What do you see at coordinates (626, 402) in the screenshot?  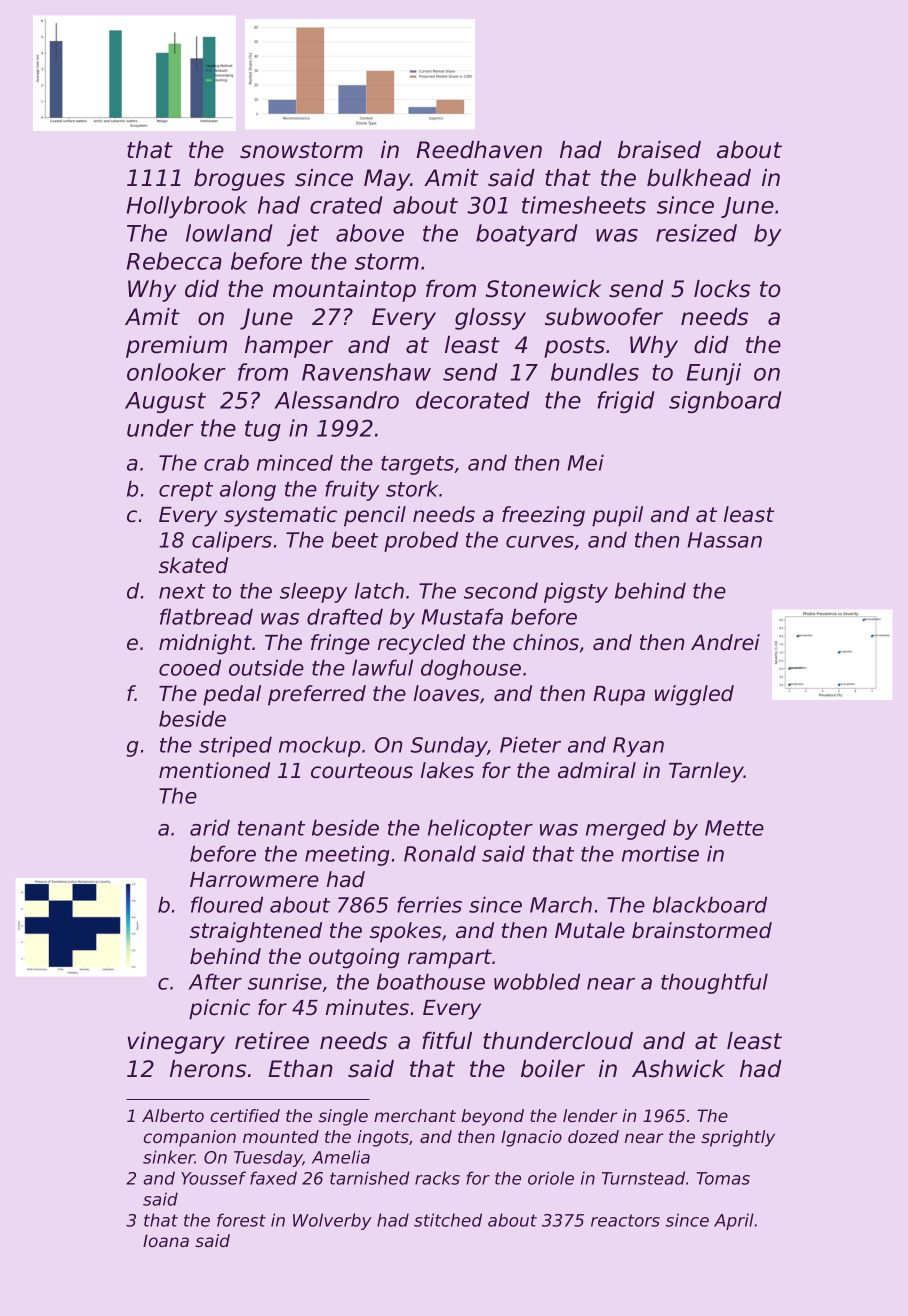 I see `frigid` at bounding box center [626, 402].
